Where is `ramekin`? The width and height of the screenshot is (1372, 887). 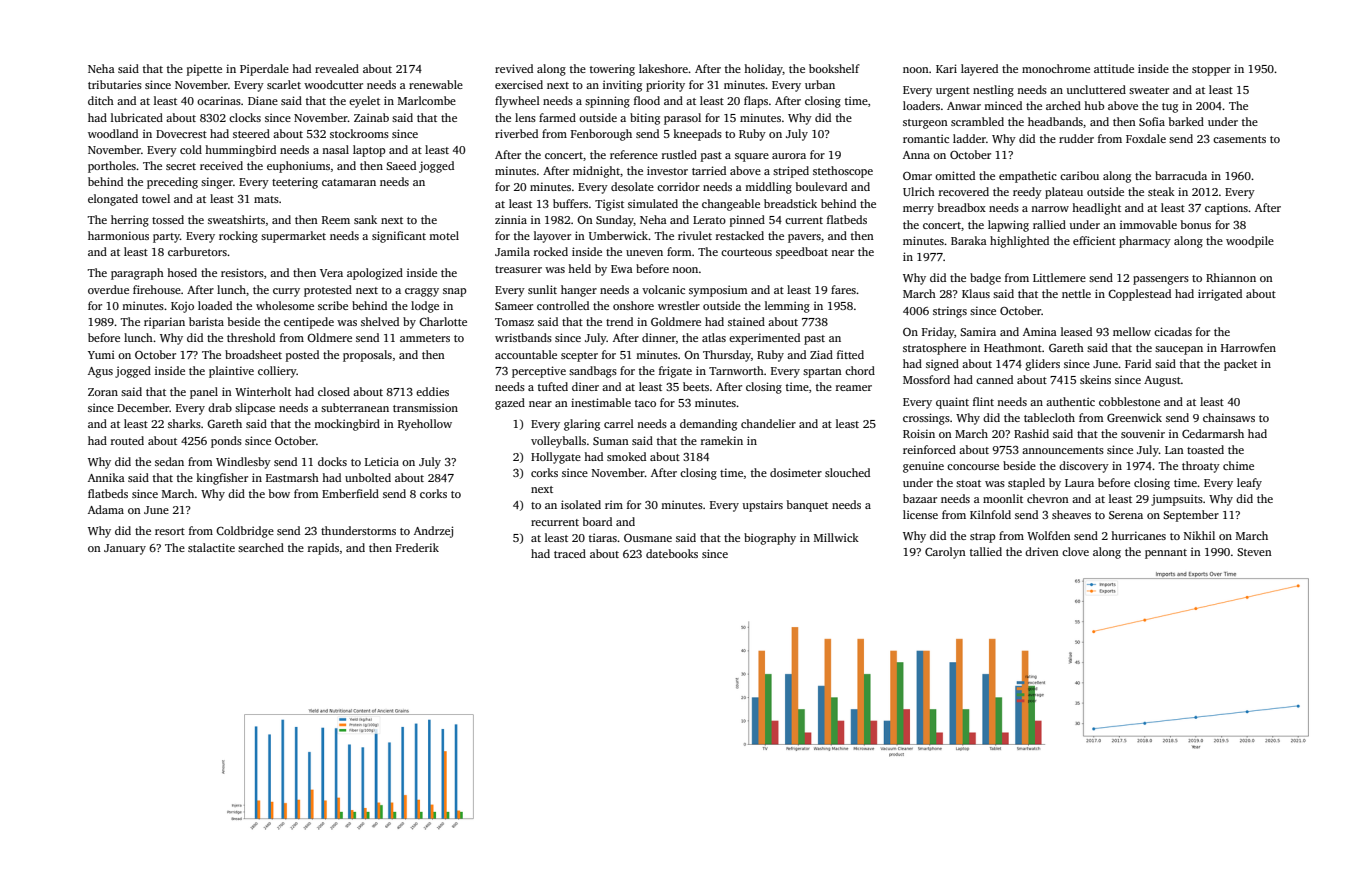
ramekin is located at coordinates (722, 440).
